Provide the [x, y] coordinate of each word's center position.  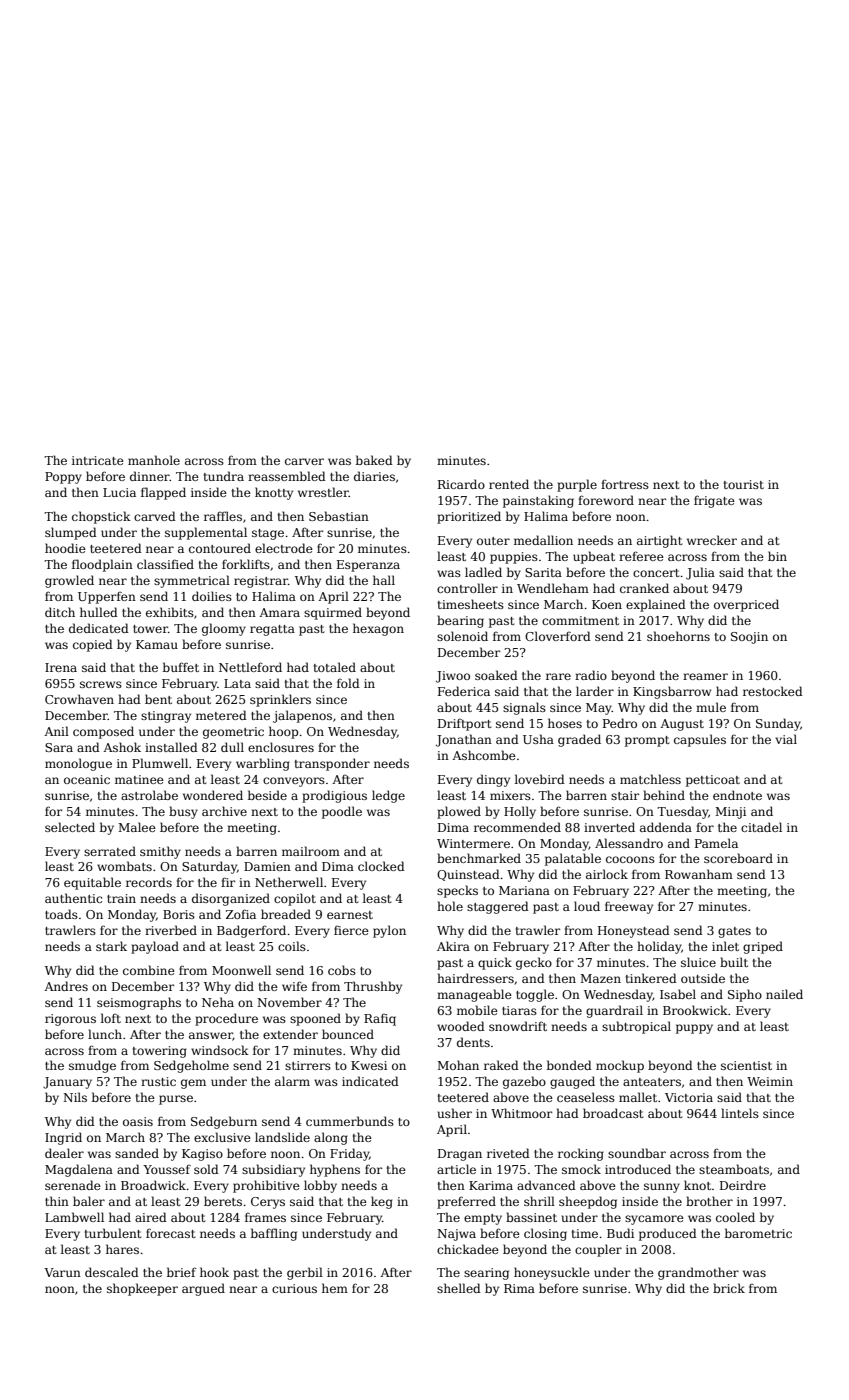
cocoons [630, 859]
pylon [389, 931]
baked [374, 460]
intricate [98, 460]
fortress [625, 484]
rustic [158, 1081]
